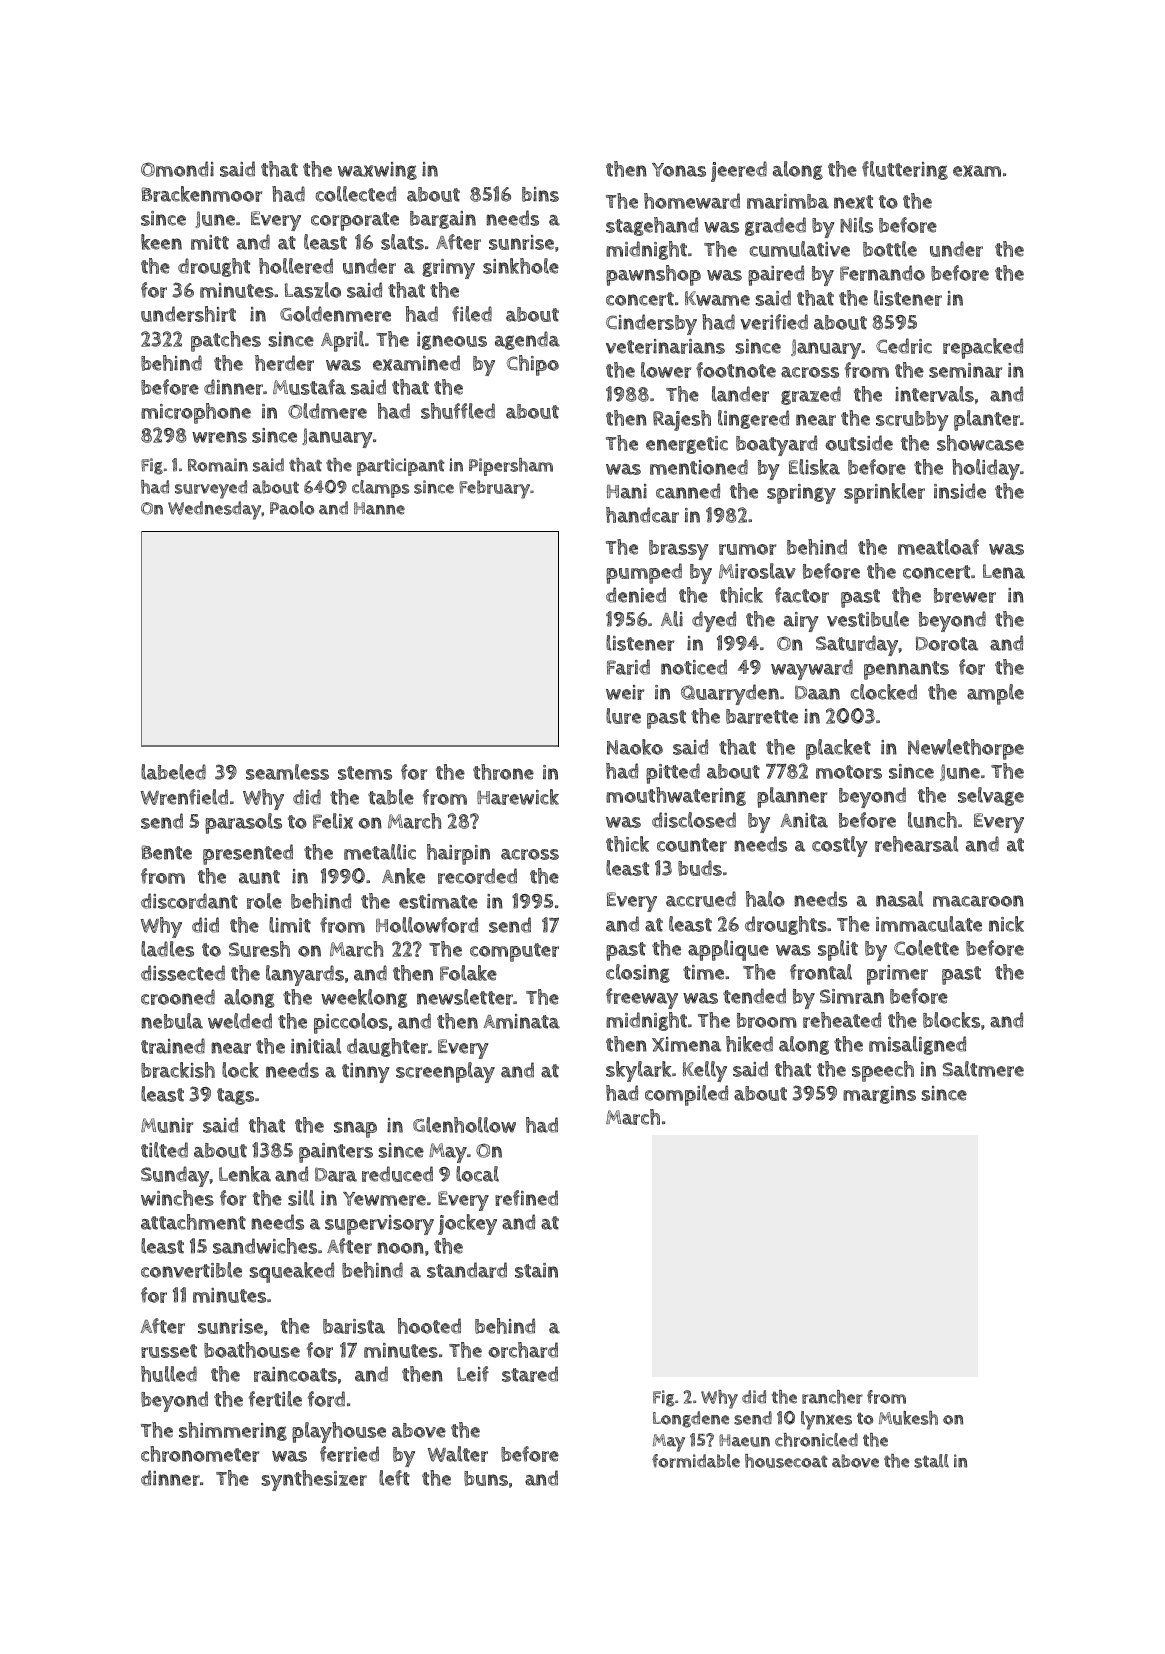  Describe the element at coordinates (917, 1045) in the image. I see `misaligned` at that location.
